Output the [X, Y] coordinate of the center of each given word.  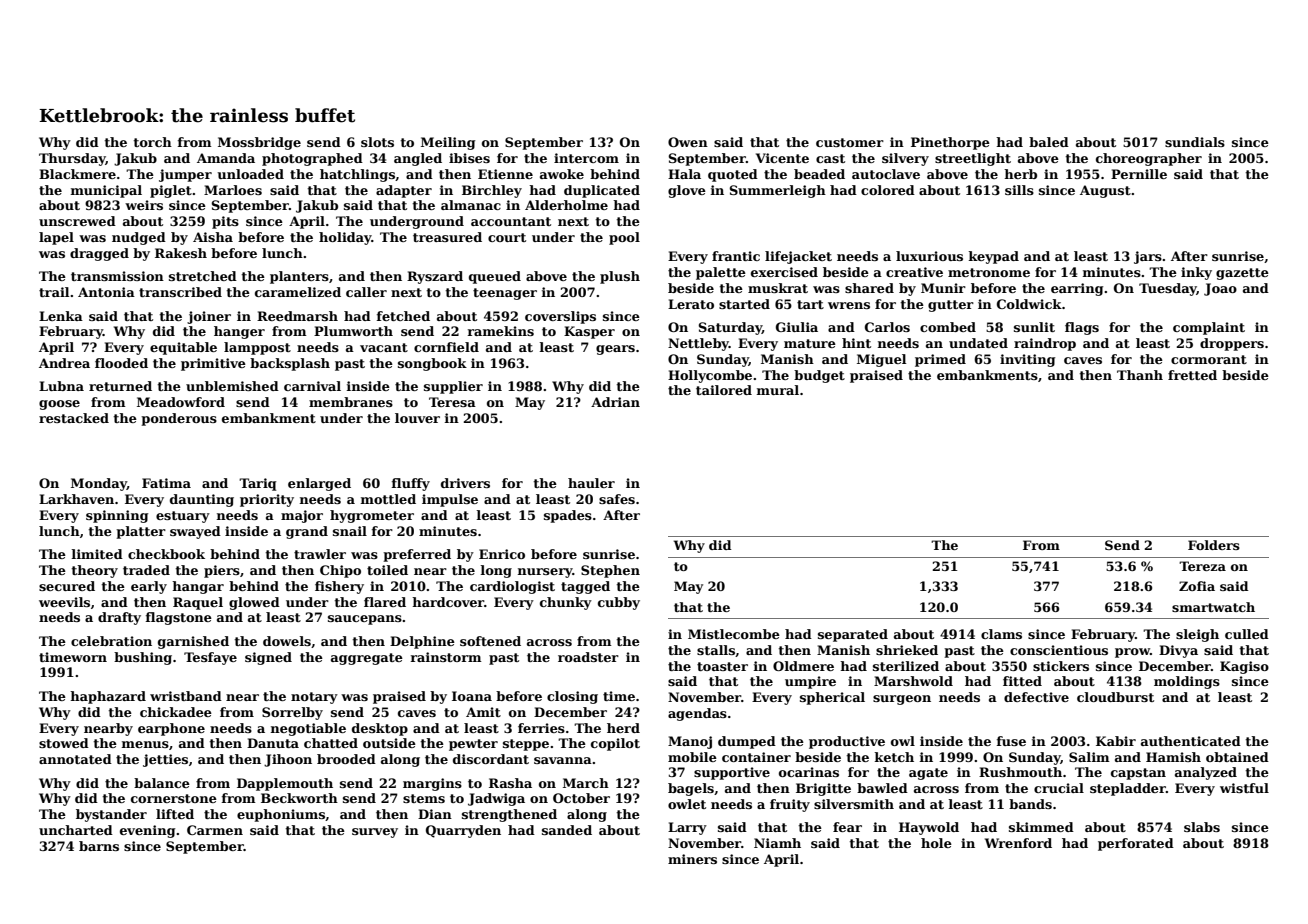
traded [146, 570]
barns [99, 846]
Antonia [106, 292]
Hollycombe [710, 376]
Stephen [610, 571]
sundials [1195, 142]
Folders [1214, 545]
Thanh [1140, 375]
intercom [586, 158]
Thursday [72, 159]
